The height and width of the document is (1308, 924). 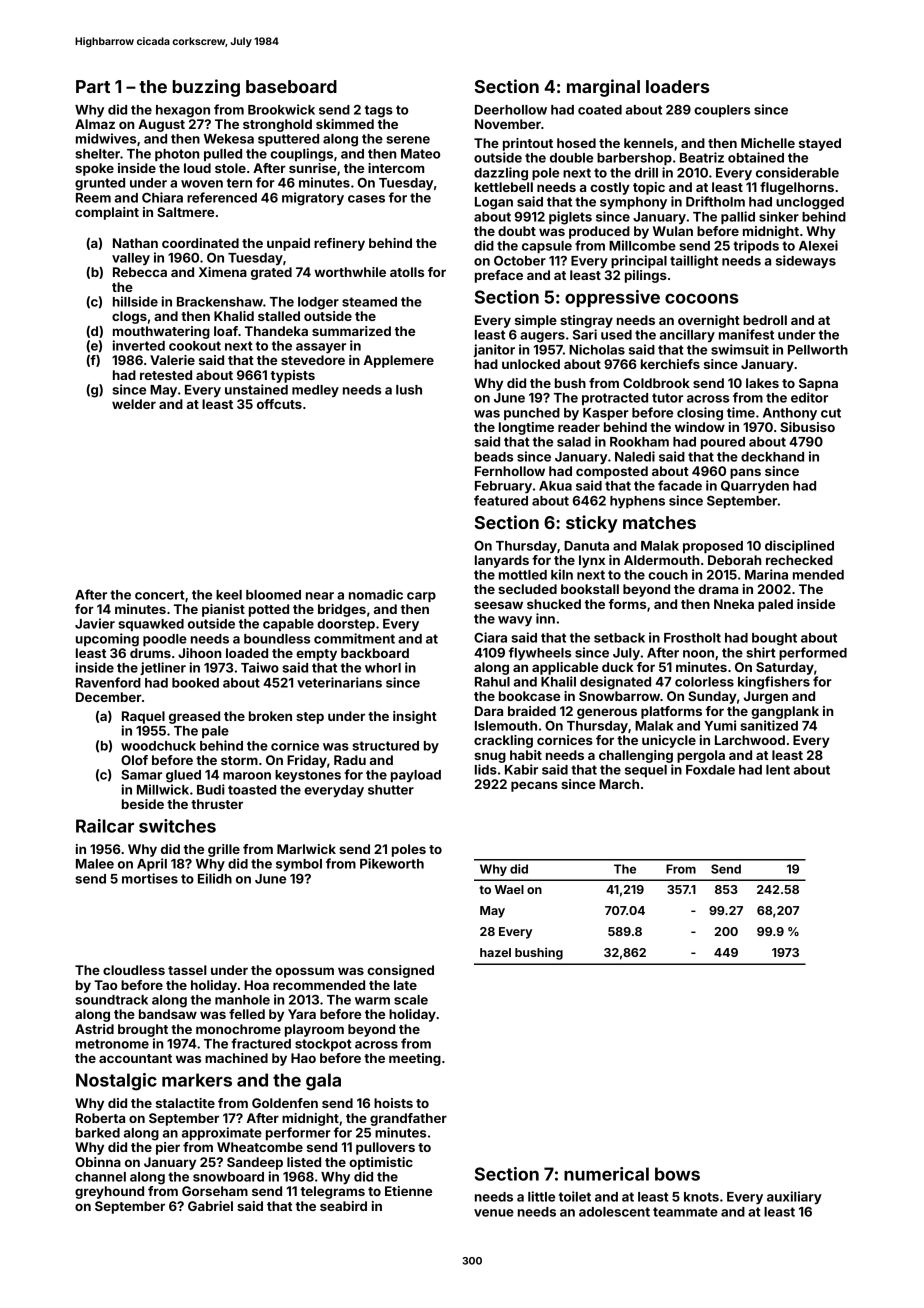 I want to click on Railcar, so click(x=105, y=826).
